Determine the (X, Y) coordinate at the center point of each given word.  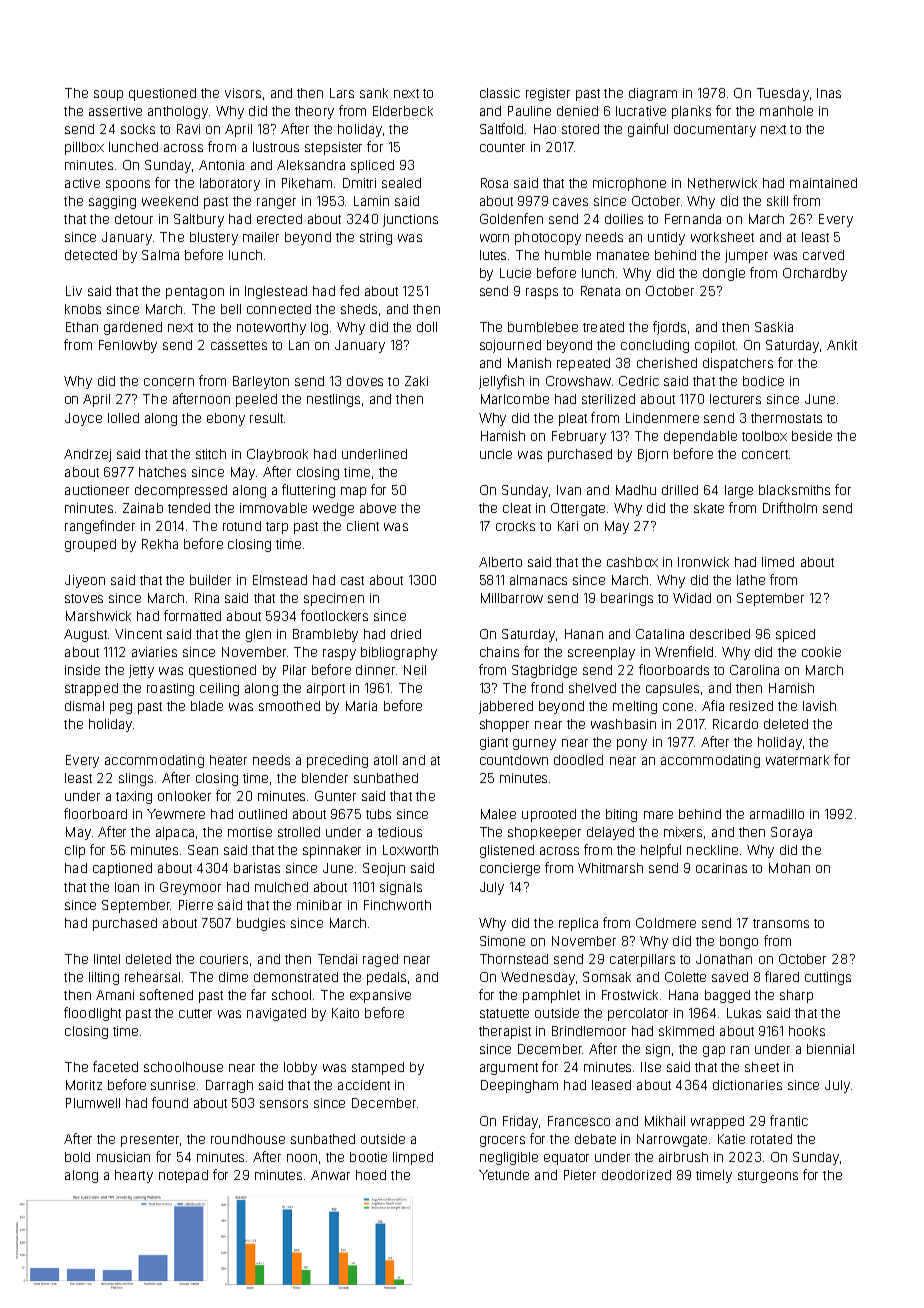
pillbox (84, 148)
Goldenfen (511, 218)
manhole (786, 111)
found (170, 1102)
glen (258, 635)
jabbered (506, 707)
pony (632, 744)
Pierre (196, 905)
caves (570, 202)
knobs (83, 309)
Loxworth (410, 850)
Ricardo (735, 724)
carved (823, 255)
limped (413, 1158)
